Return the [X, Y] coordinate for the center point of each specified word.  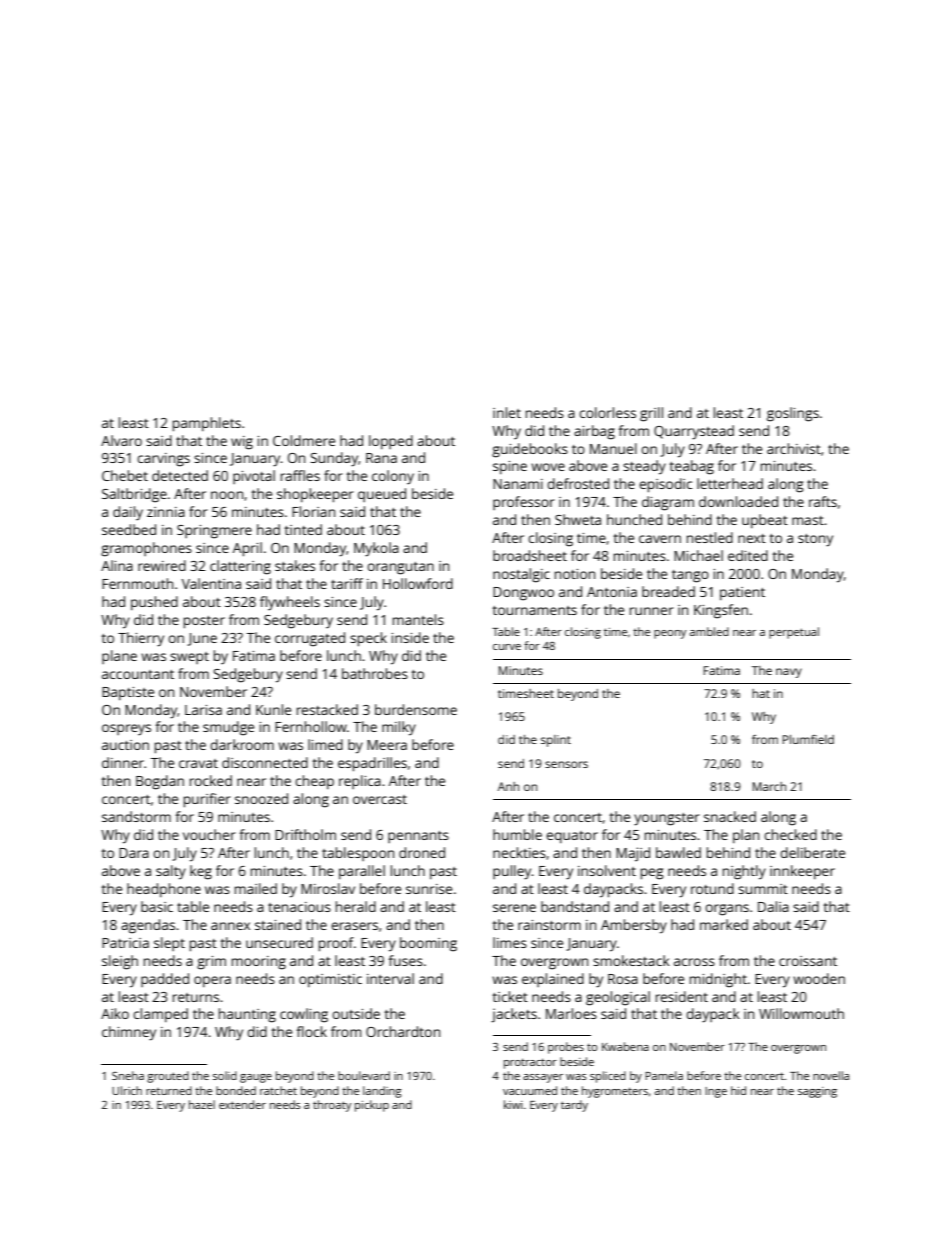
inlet [507, 412]
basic [157, 906]
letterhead [730, 483]
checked [790, 834]
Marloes [571, 1013]
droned [422, 852]
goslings [793, 414]
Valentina [211, 583]
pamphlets [207, 424]
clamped [160, 1015]
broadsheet [530, 555]
